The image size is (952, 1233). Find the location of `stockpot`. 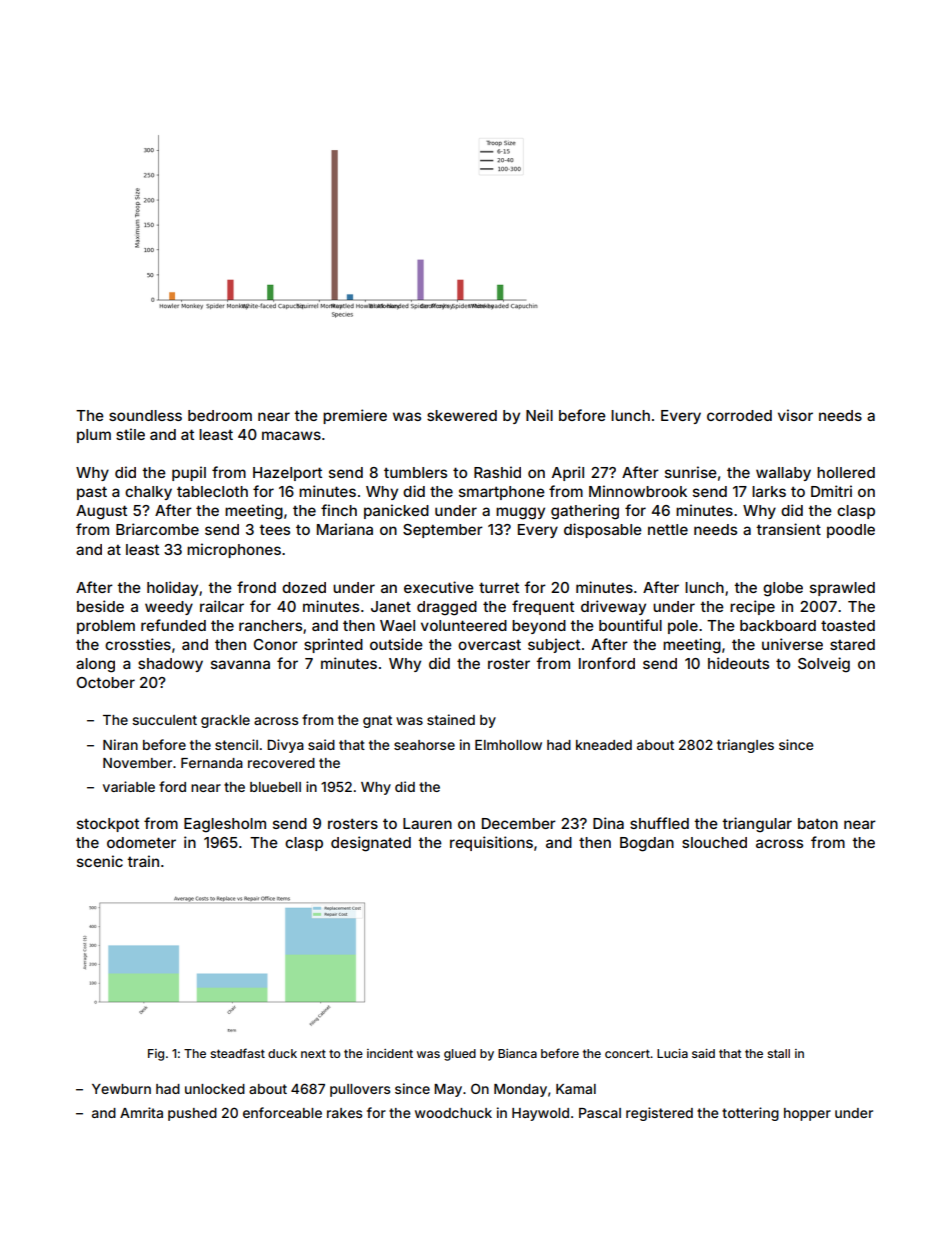

stockpot is located at coordinates (108, 825).
